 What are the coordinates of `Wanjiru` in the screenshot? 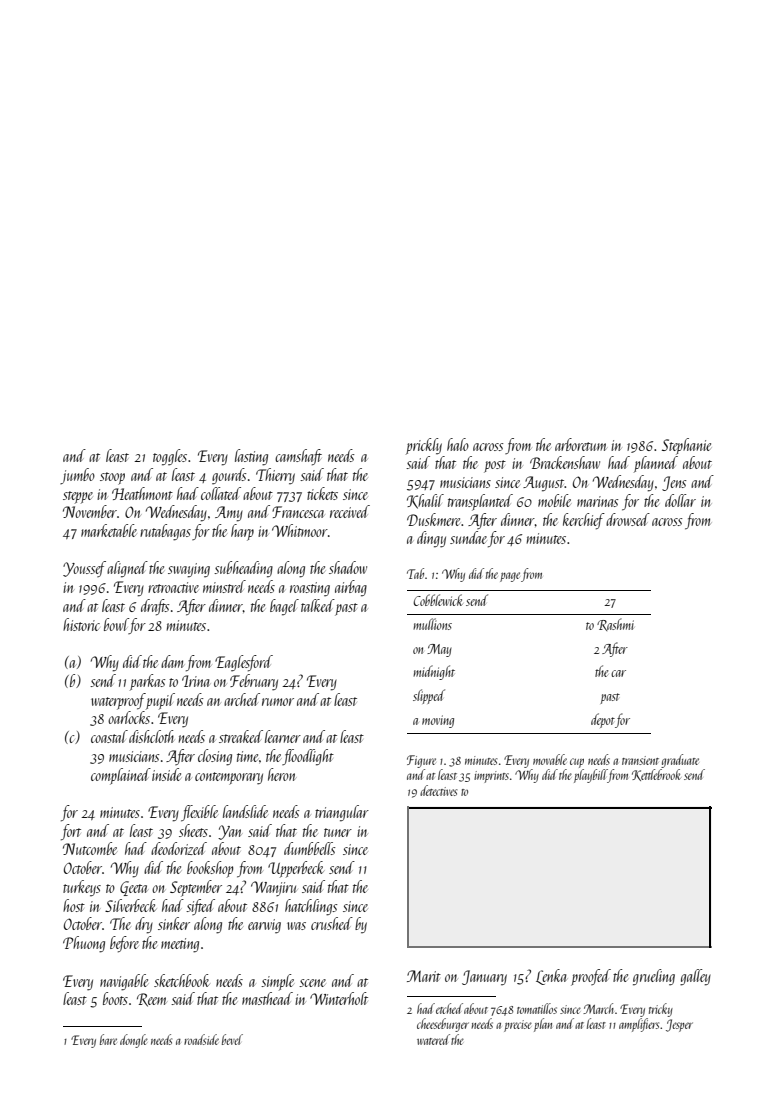 It's located at (273, 888).
